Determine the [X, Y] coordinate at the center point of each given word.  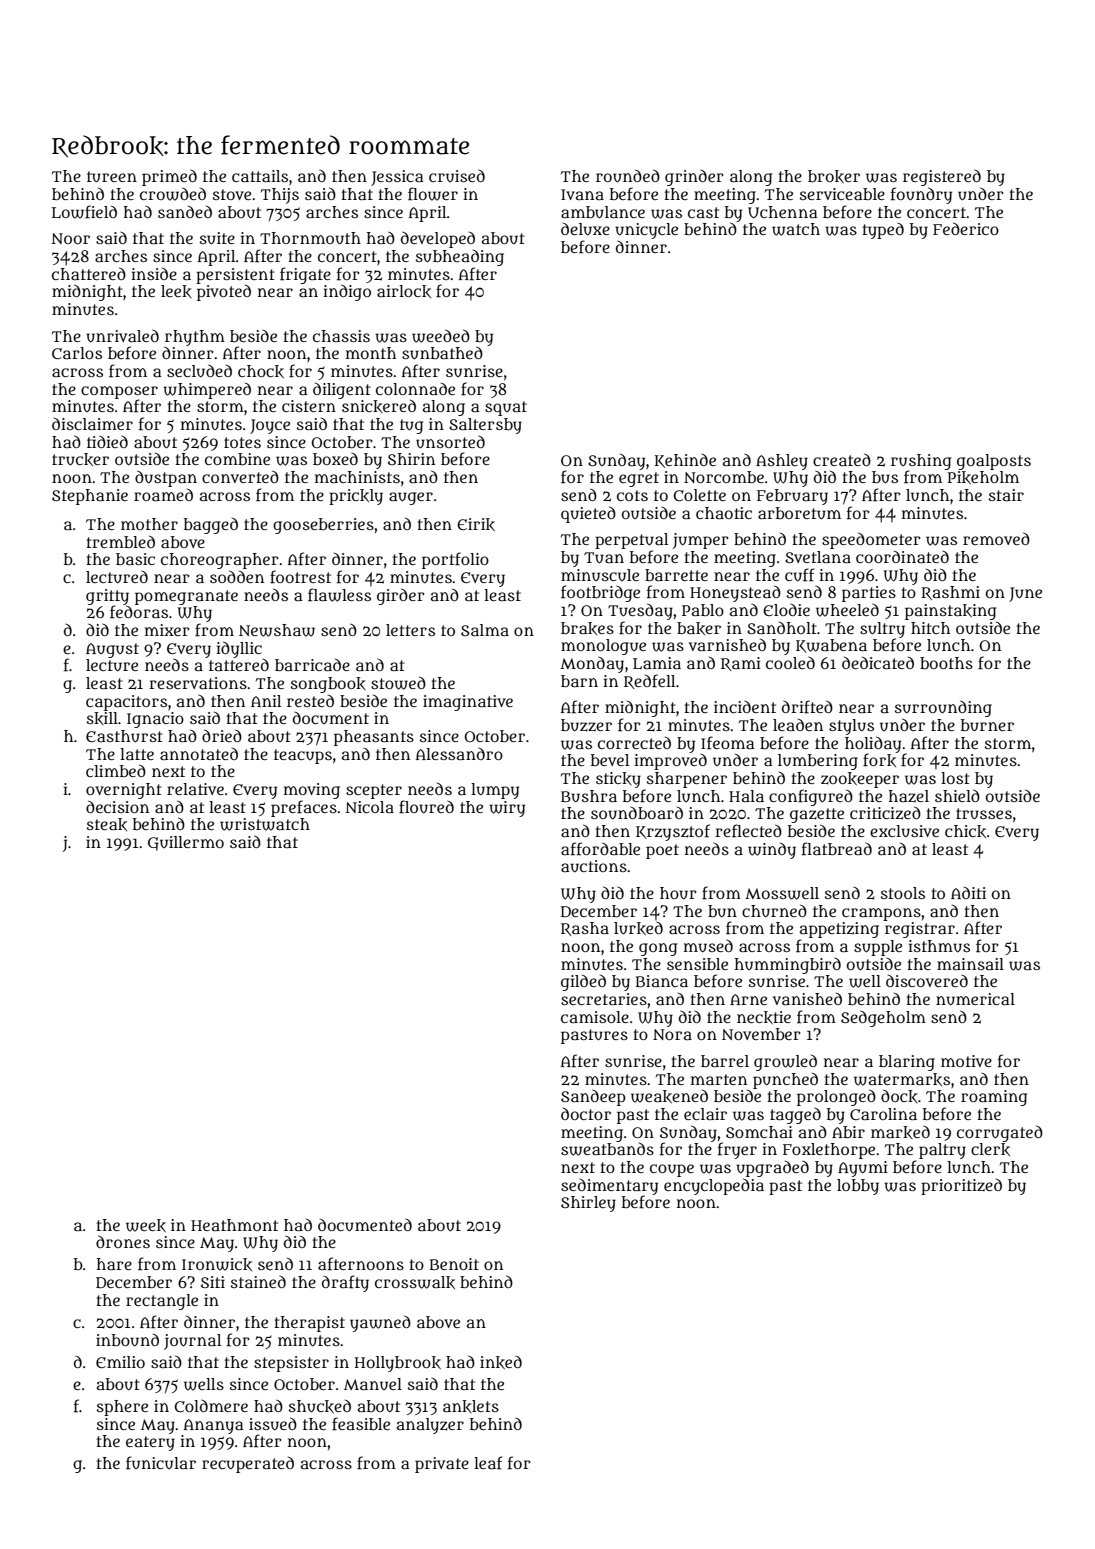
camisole [595, 1017]
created [842, 459]
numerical [975, 999]
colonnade [415, 389]
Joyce [270, 426]
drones [123, 1241]
